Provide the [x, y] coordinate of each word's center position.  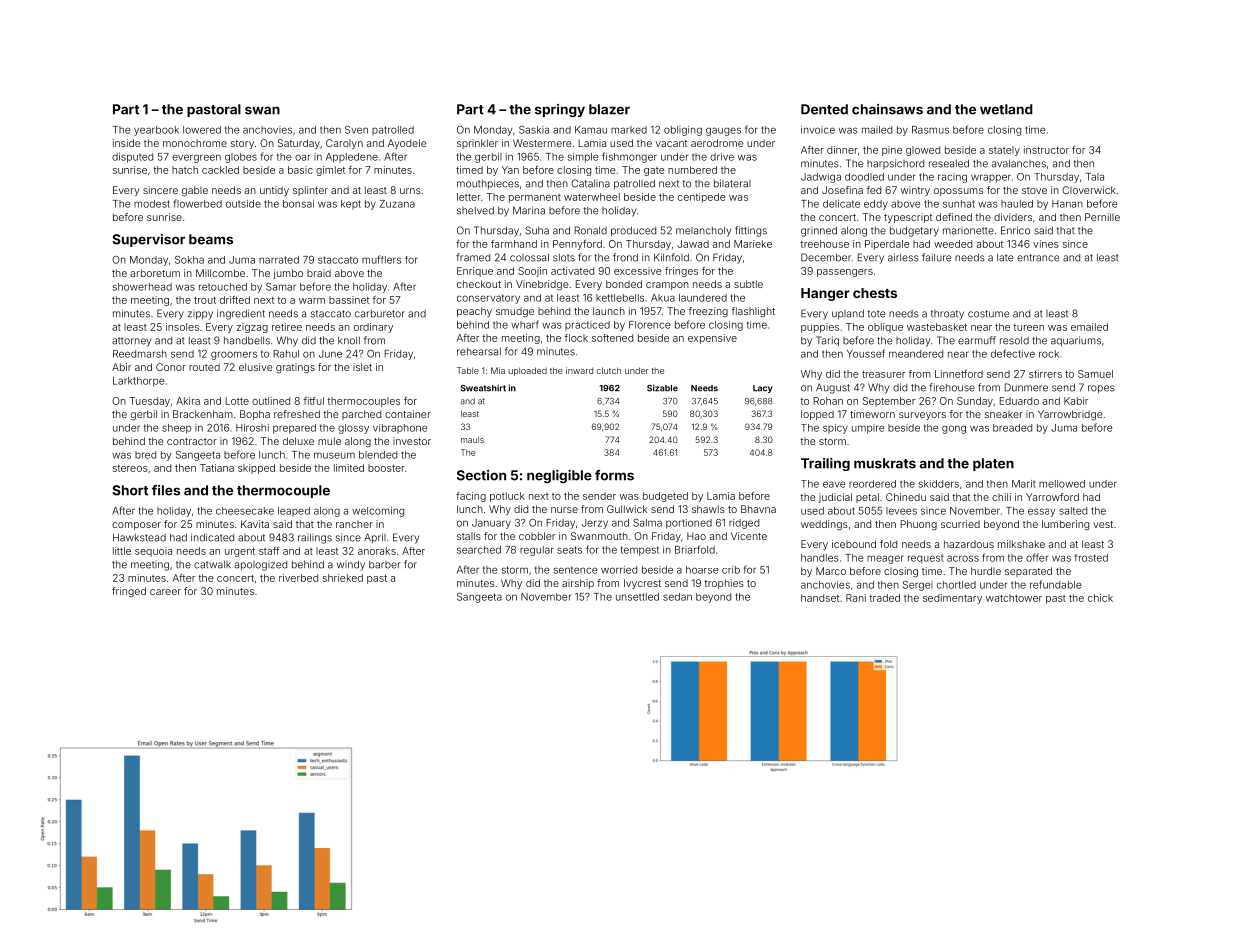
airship [578, 584]
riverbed [298, 578]
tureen [1029, 327]
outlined [271, 401]
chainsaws [887, 109]
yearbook [156, 131]
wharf [525, 324]
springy [560, 110]
